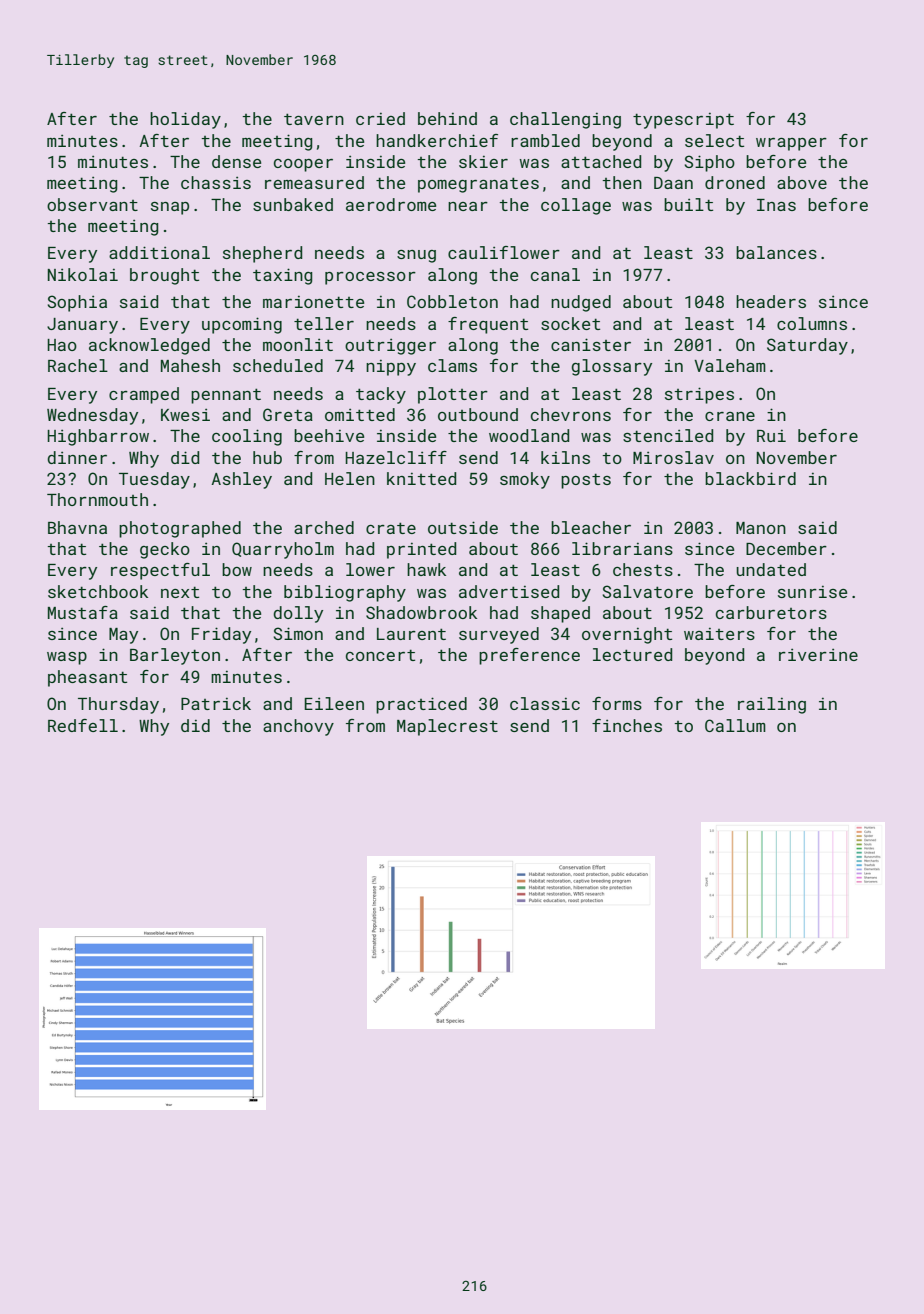 This screenshot has height=1314, width=924. What do you see at coordinates (159, 252) in the screenshot?
I see `additional` at bounding box center [159, 252].
